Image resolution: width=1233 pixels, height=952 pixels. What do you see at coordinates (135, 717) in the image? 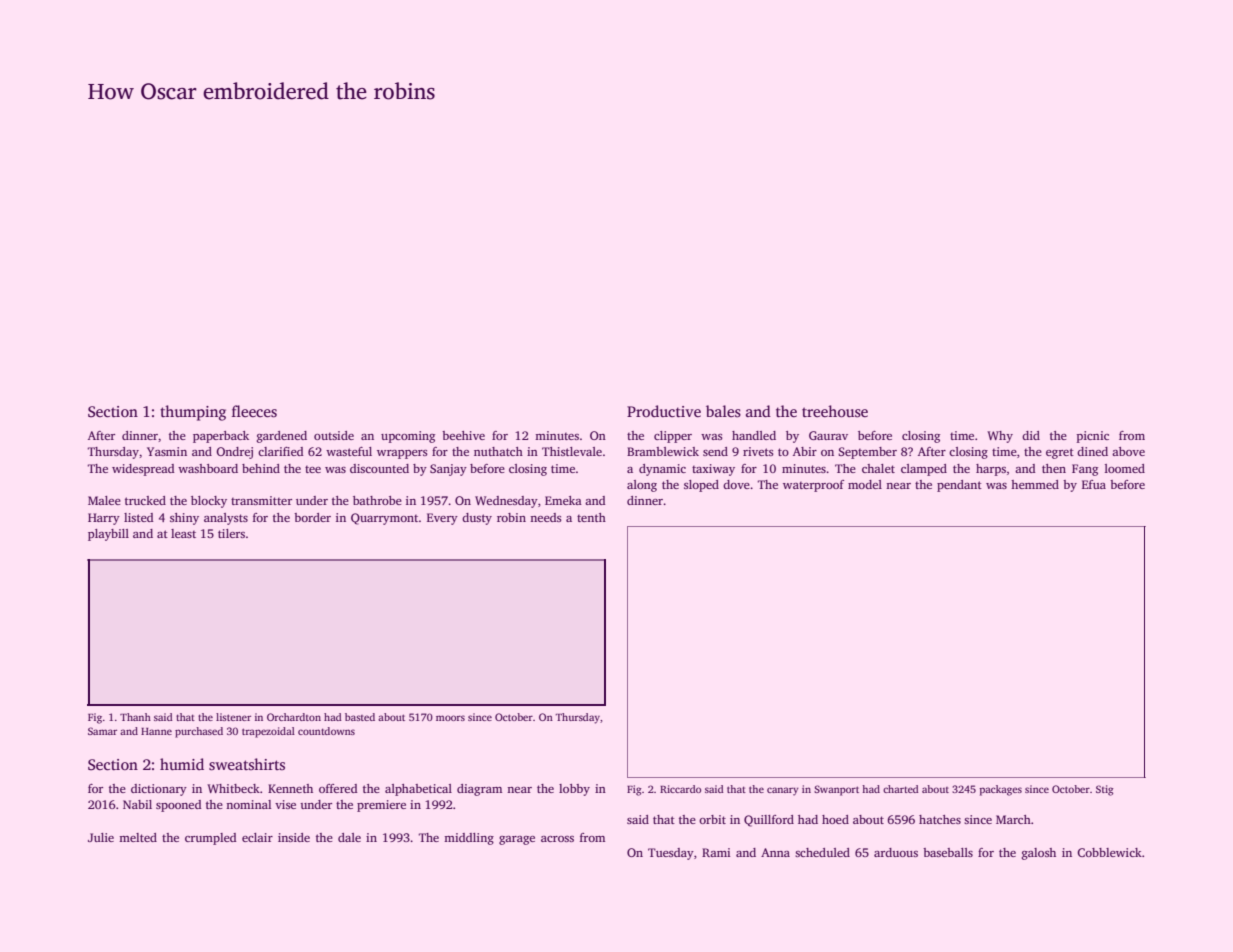
I see `Thanh` at bounding box center [135, 717].
